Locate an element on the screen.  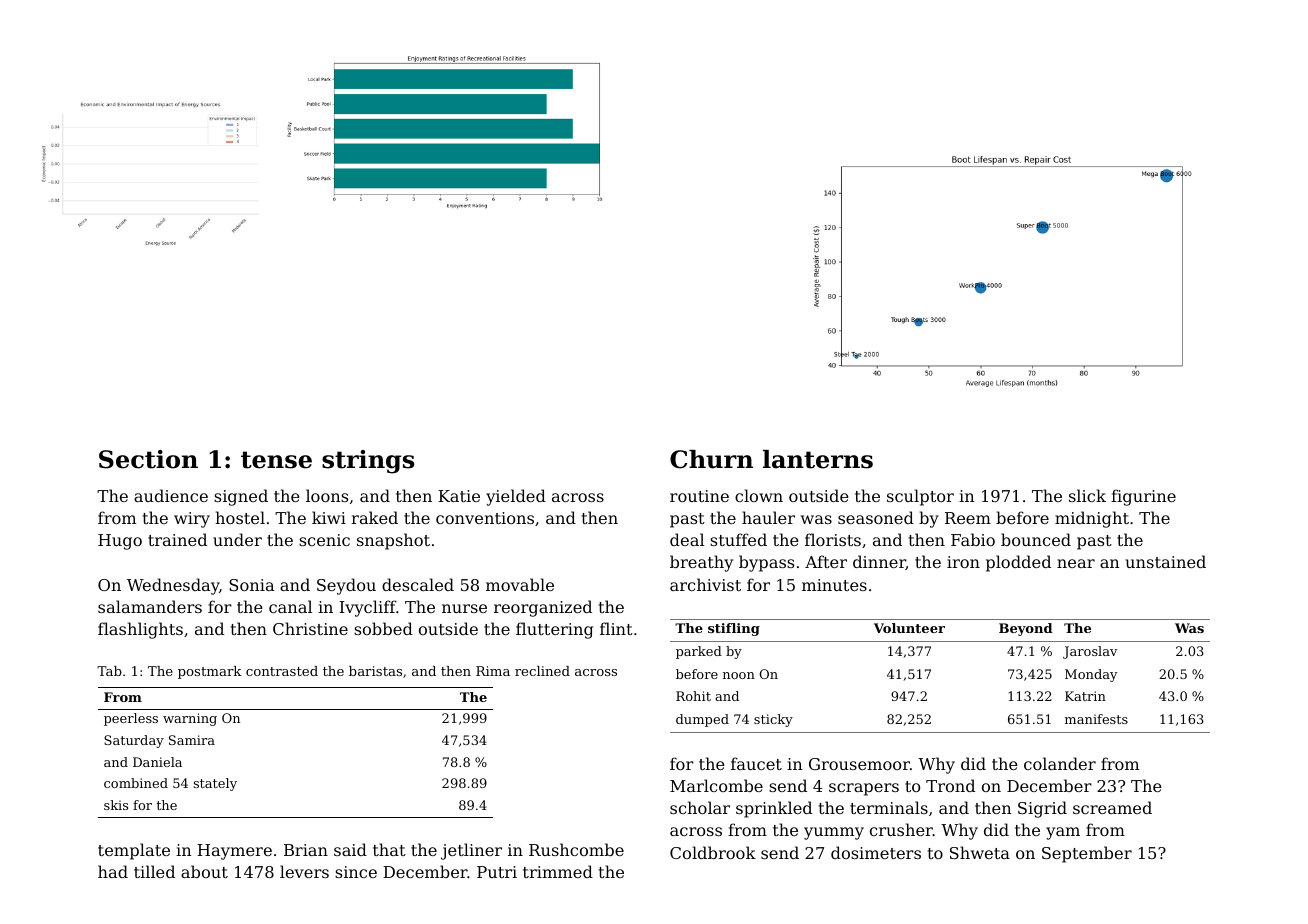
colander is located at coordinates (1060, 763).
